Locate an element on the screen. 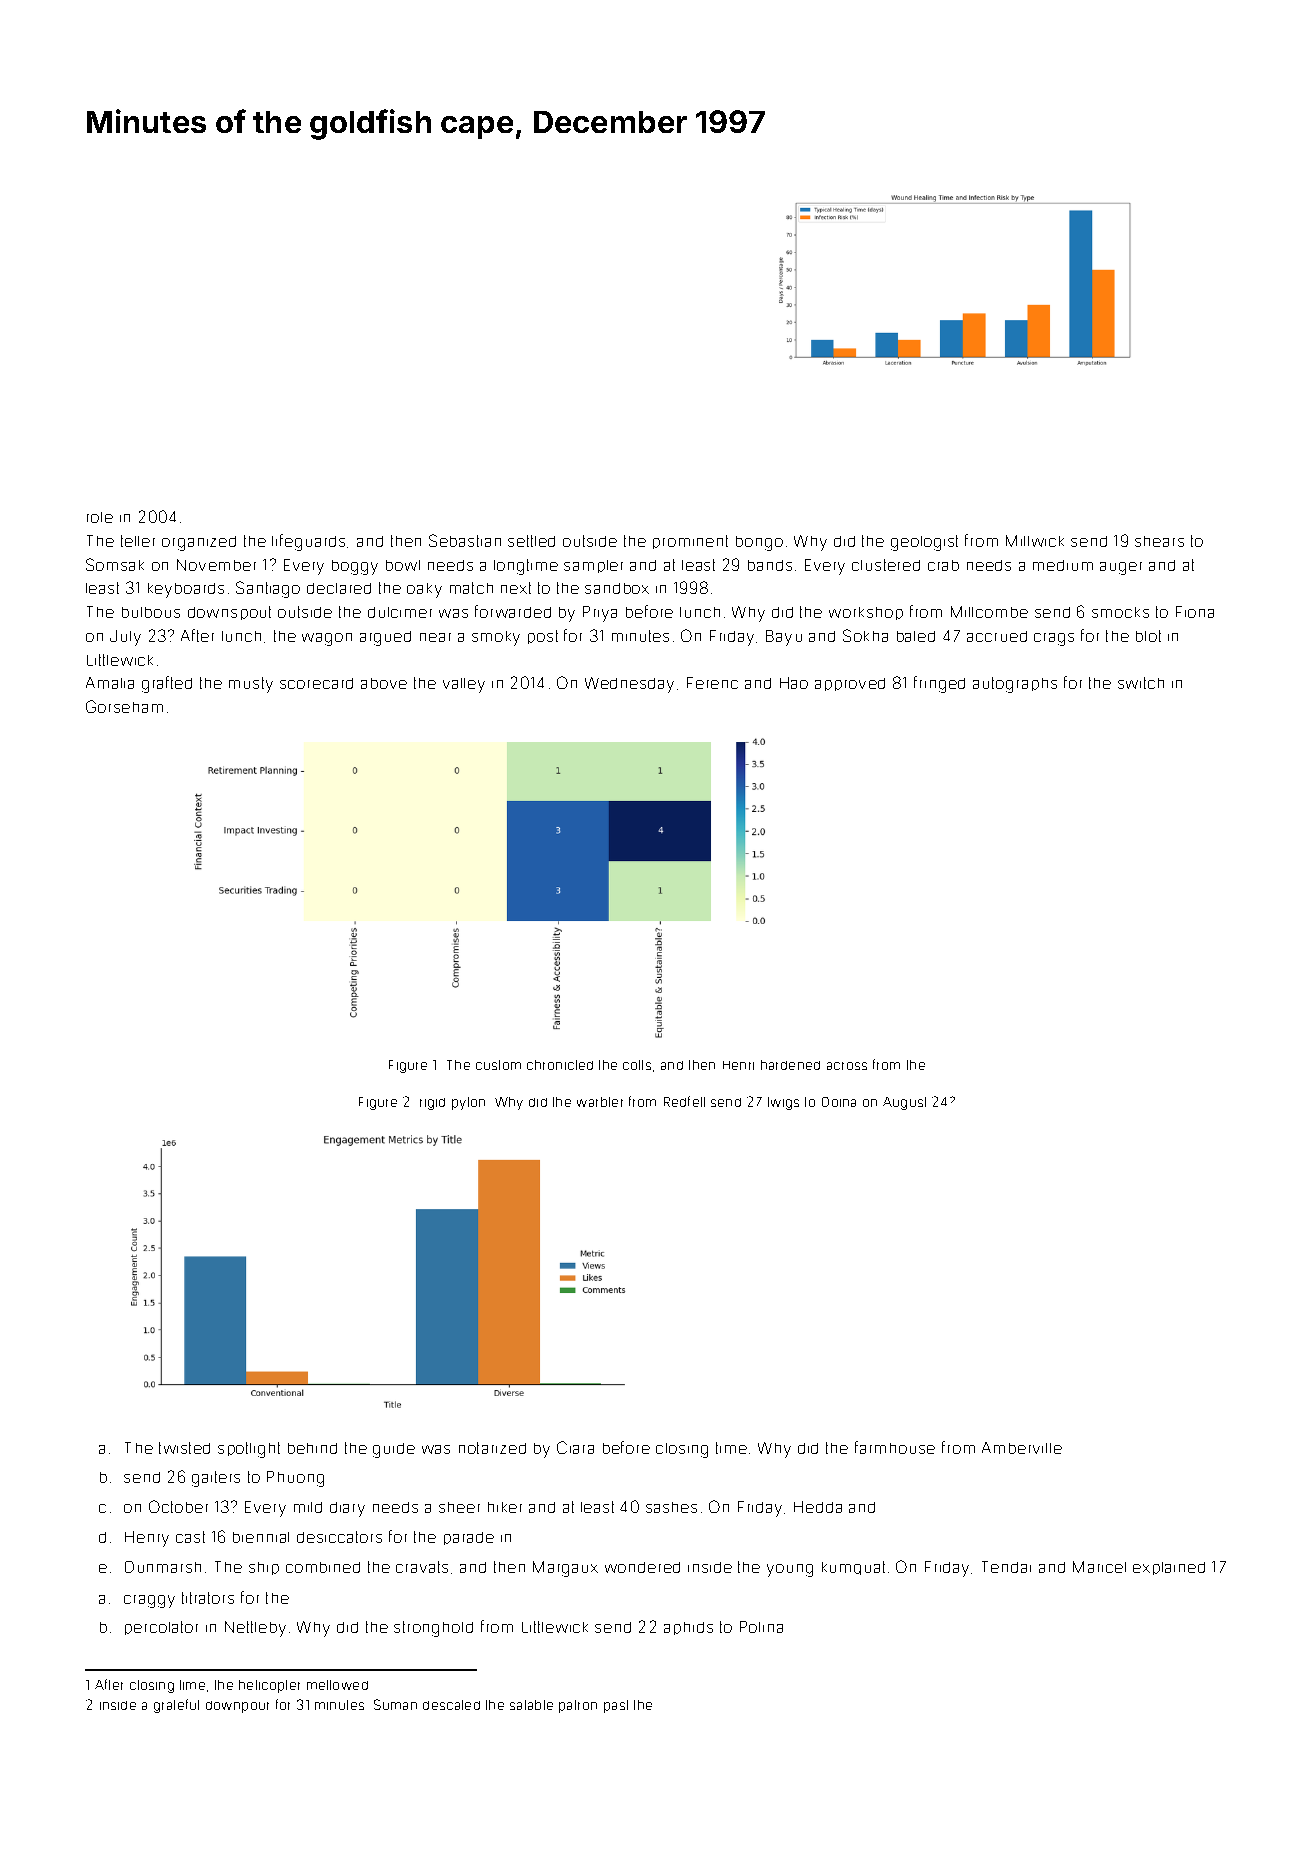 This screenshot has height=1859, width=1314. craggy is located at coordinates (149, 1601).
